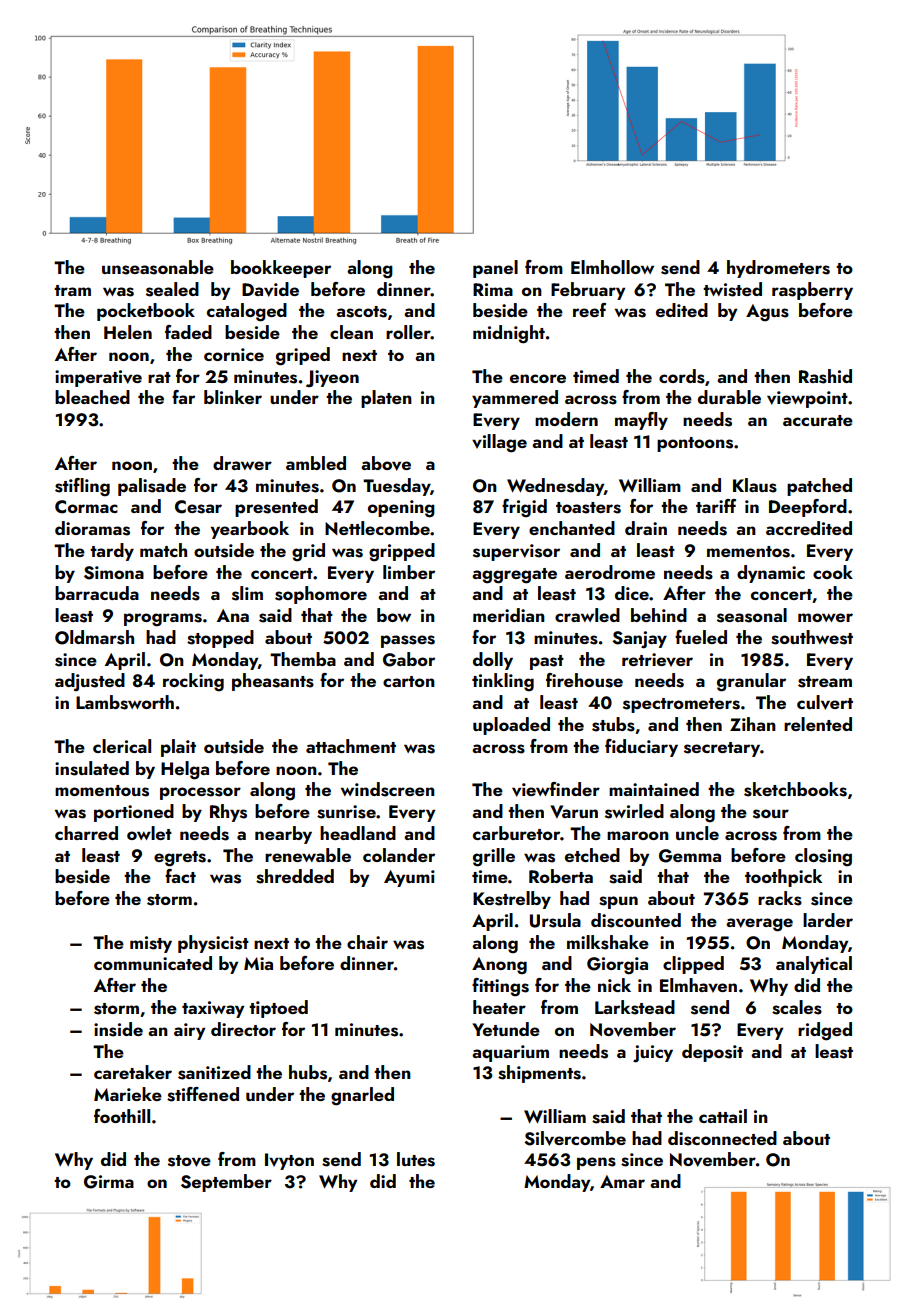  What do you see at coordinates (214, 1072) in the screenshot?
I see `sanitized` at bounding box center [214, 1072].
